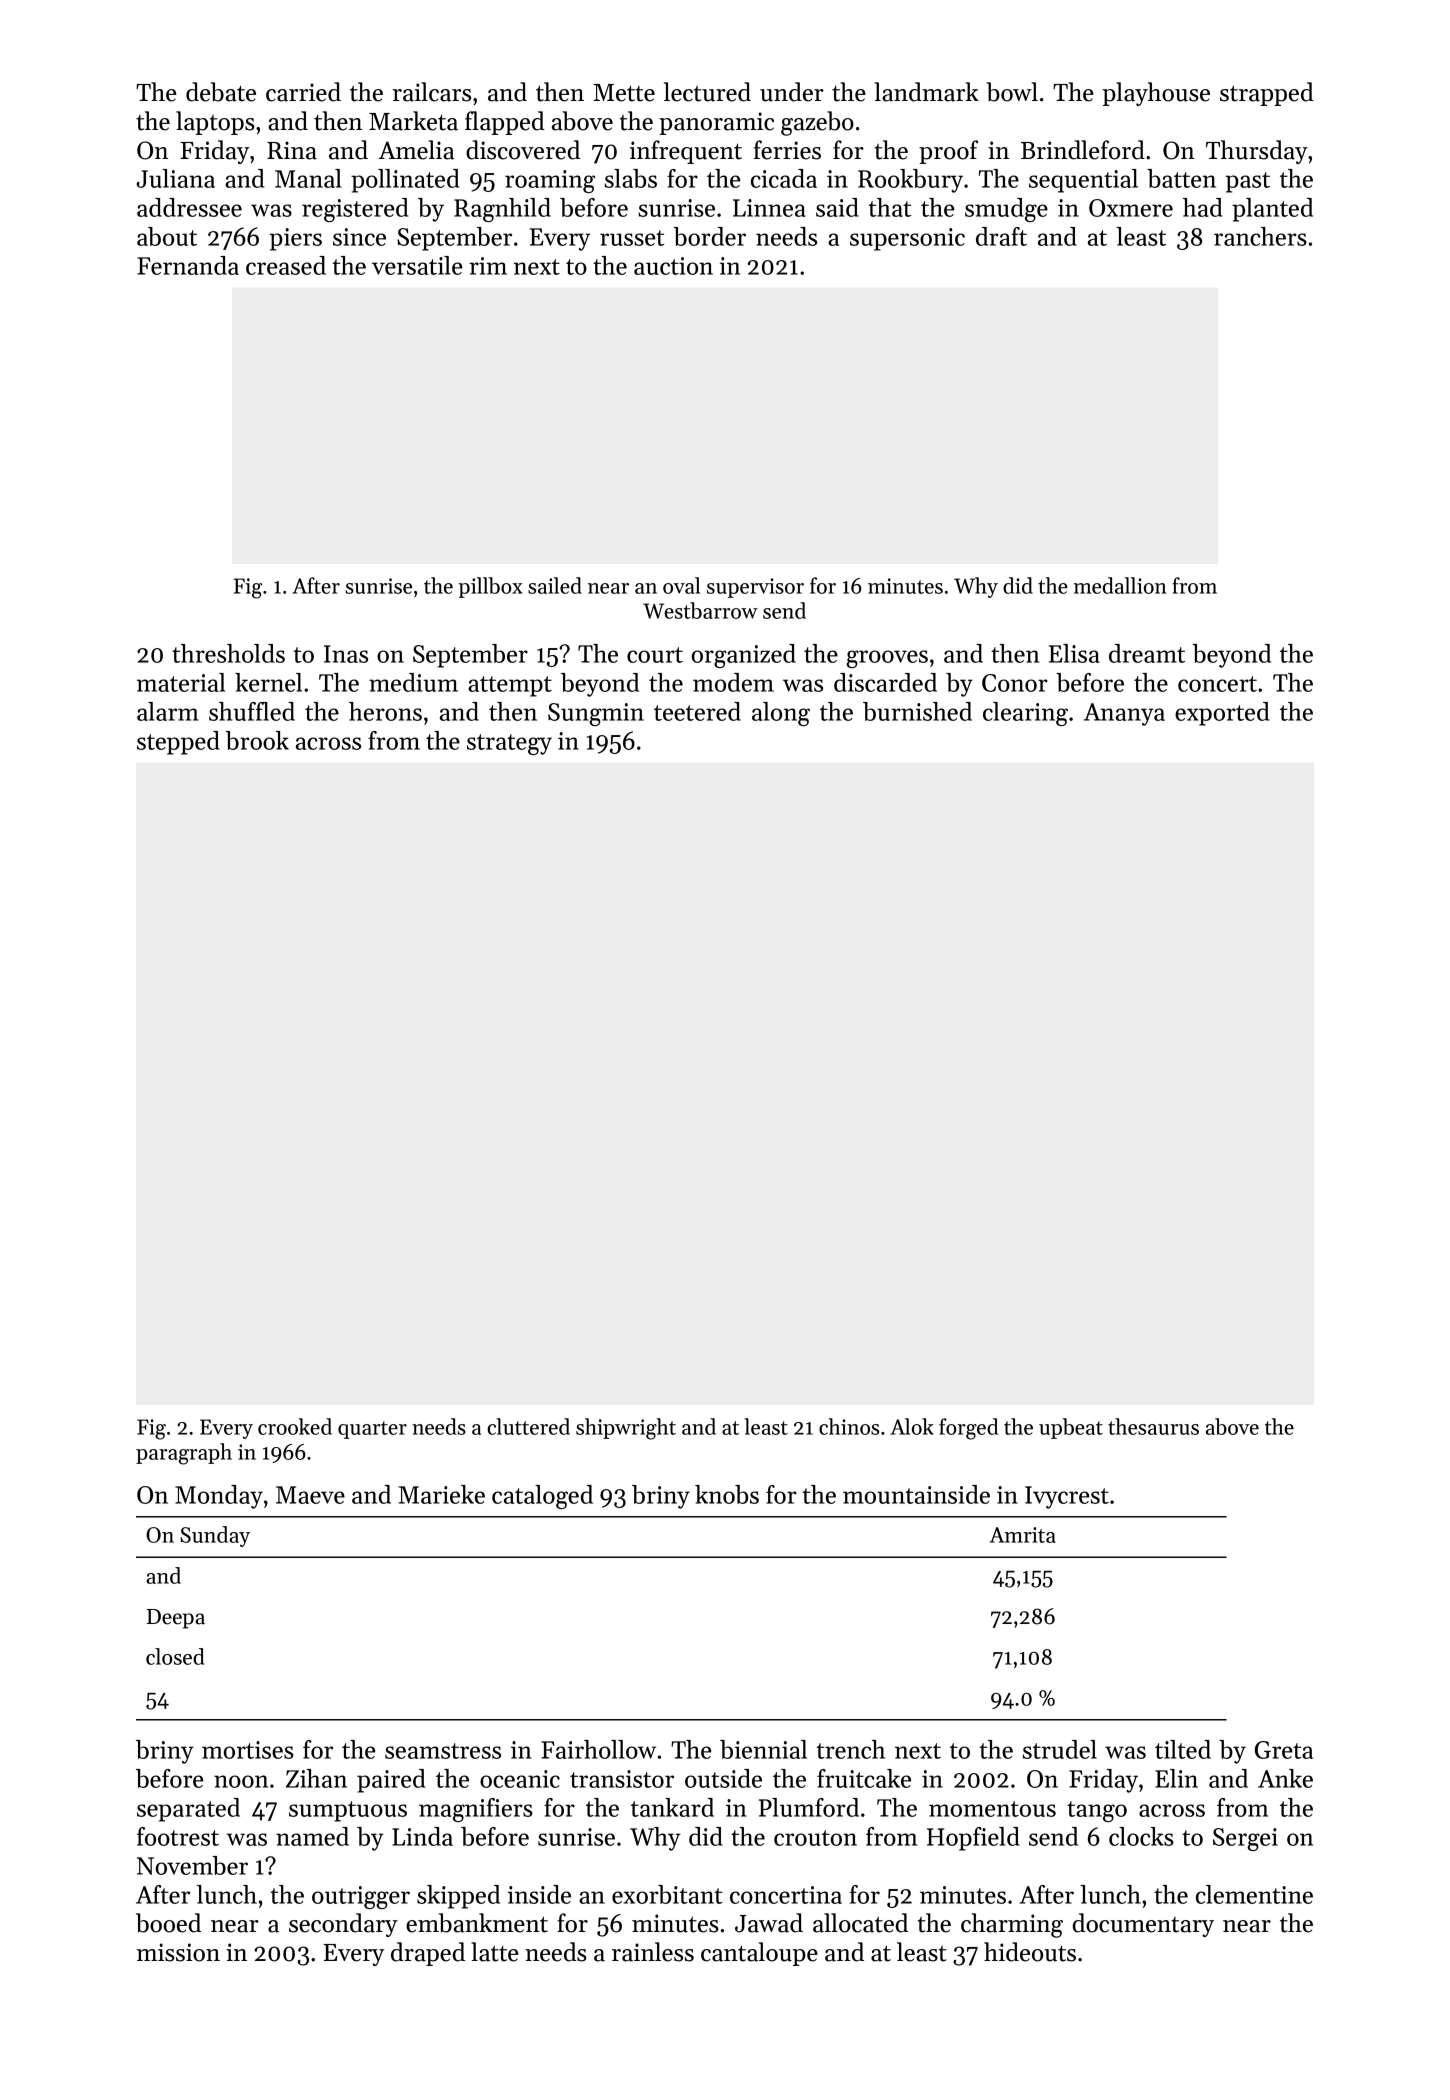  Describe the element at coordinates (1012, 92) in the document. I see `bowl` at that location.
